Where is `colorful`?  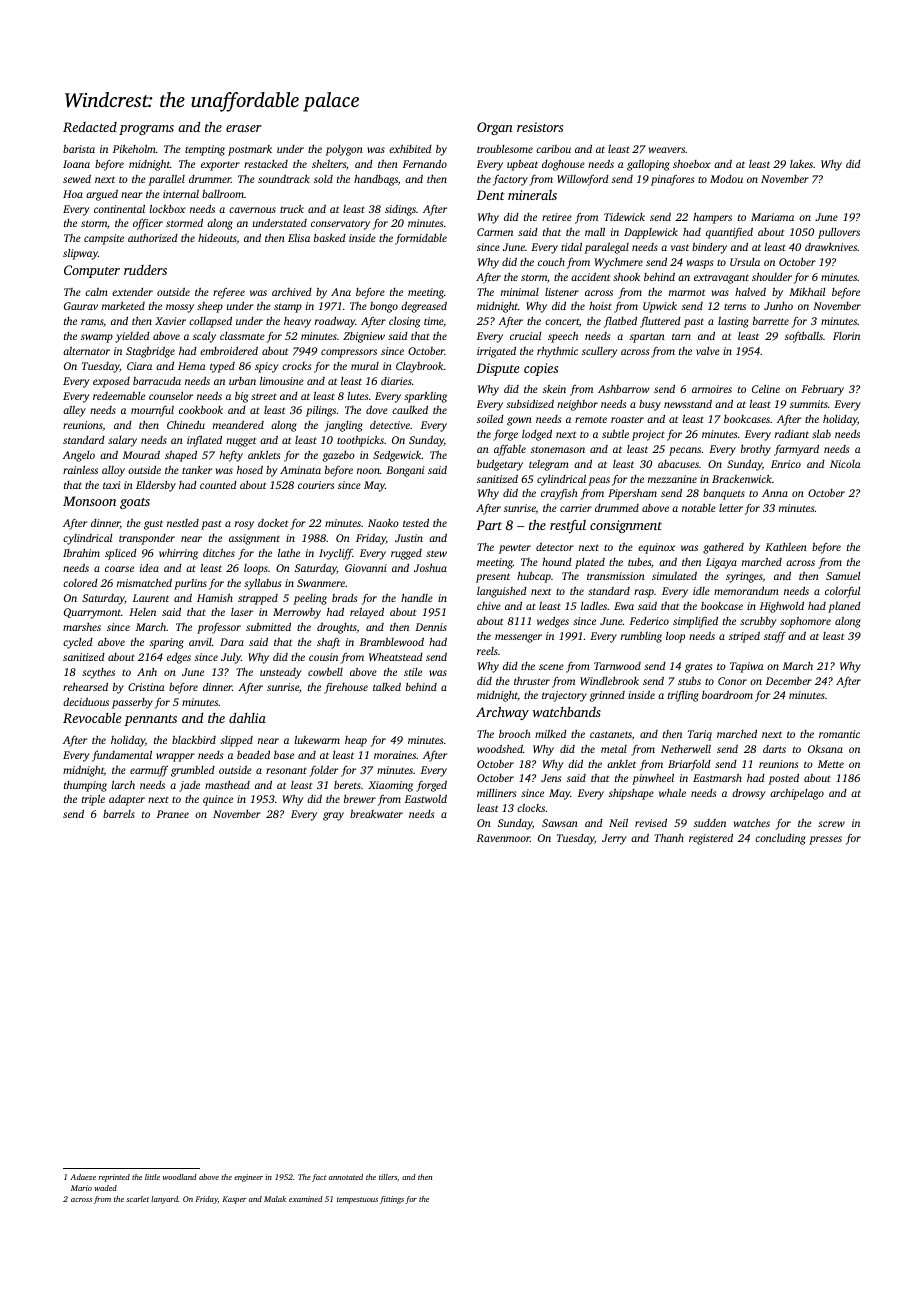
colorful is located at coordinates (843, 592).
